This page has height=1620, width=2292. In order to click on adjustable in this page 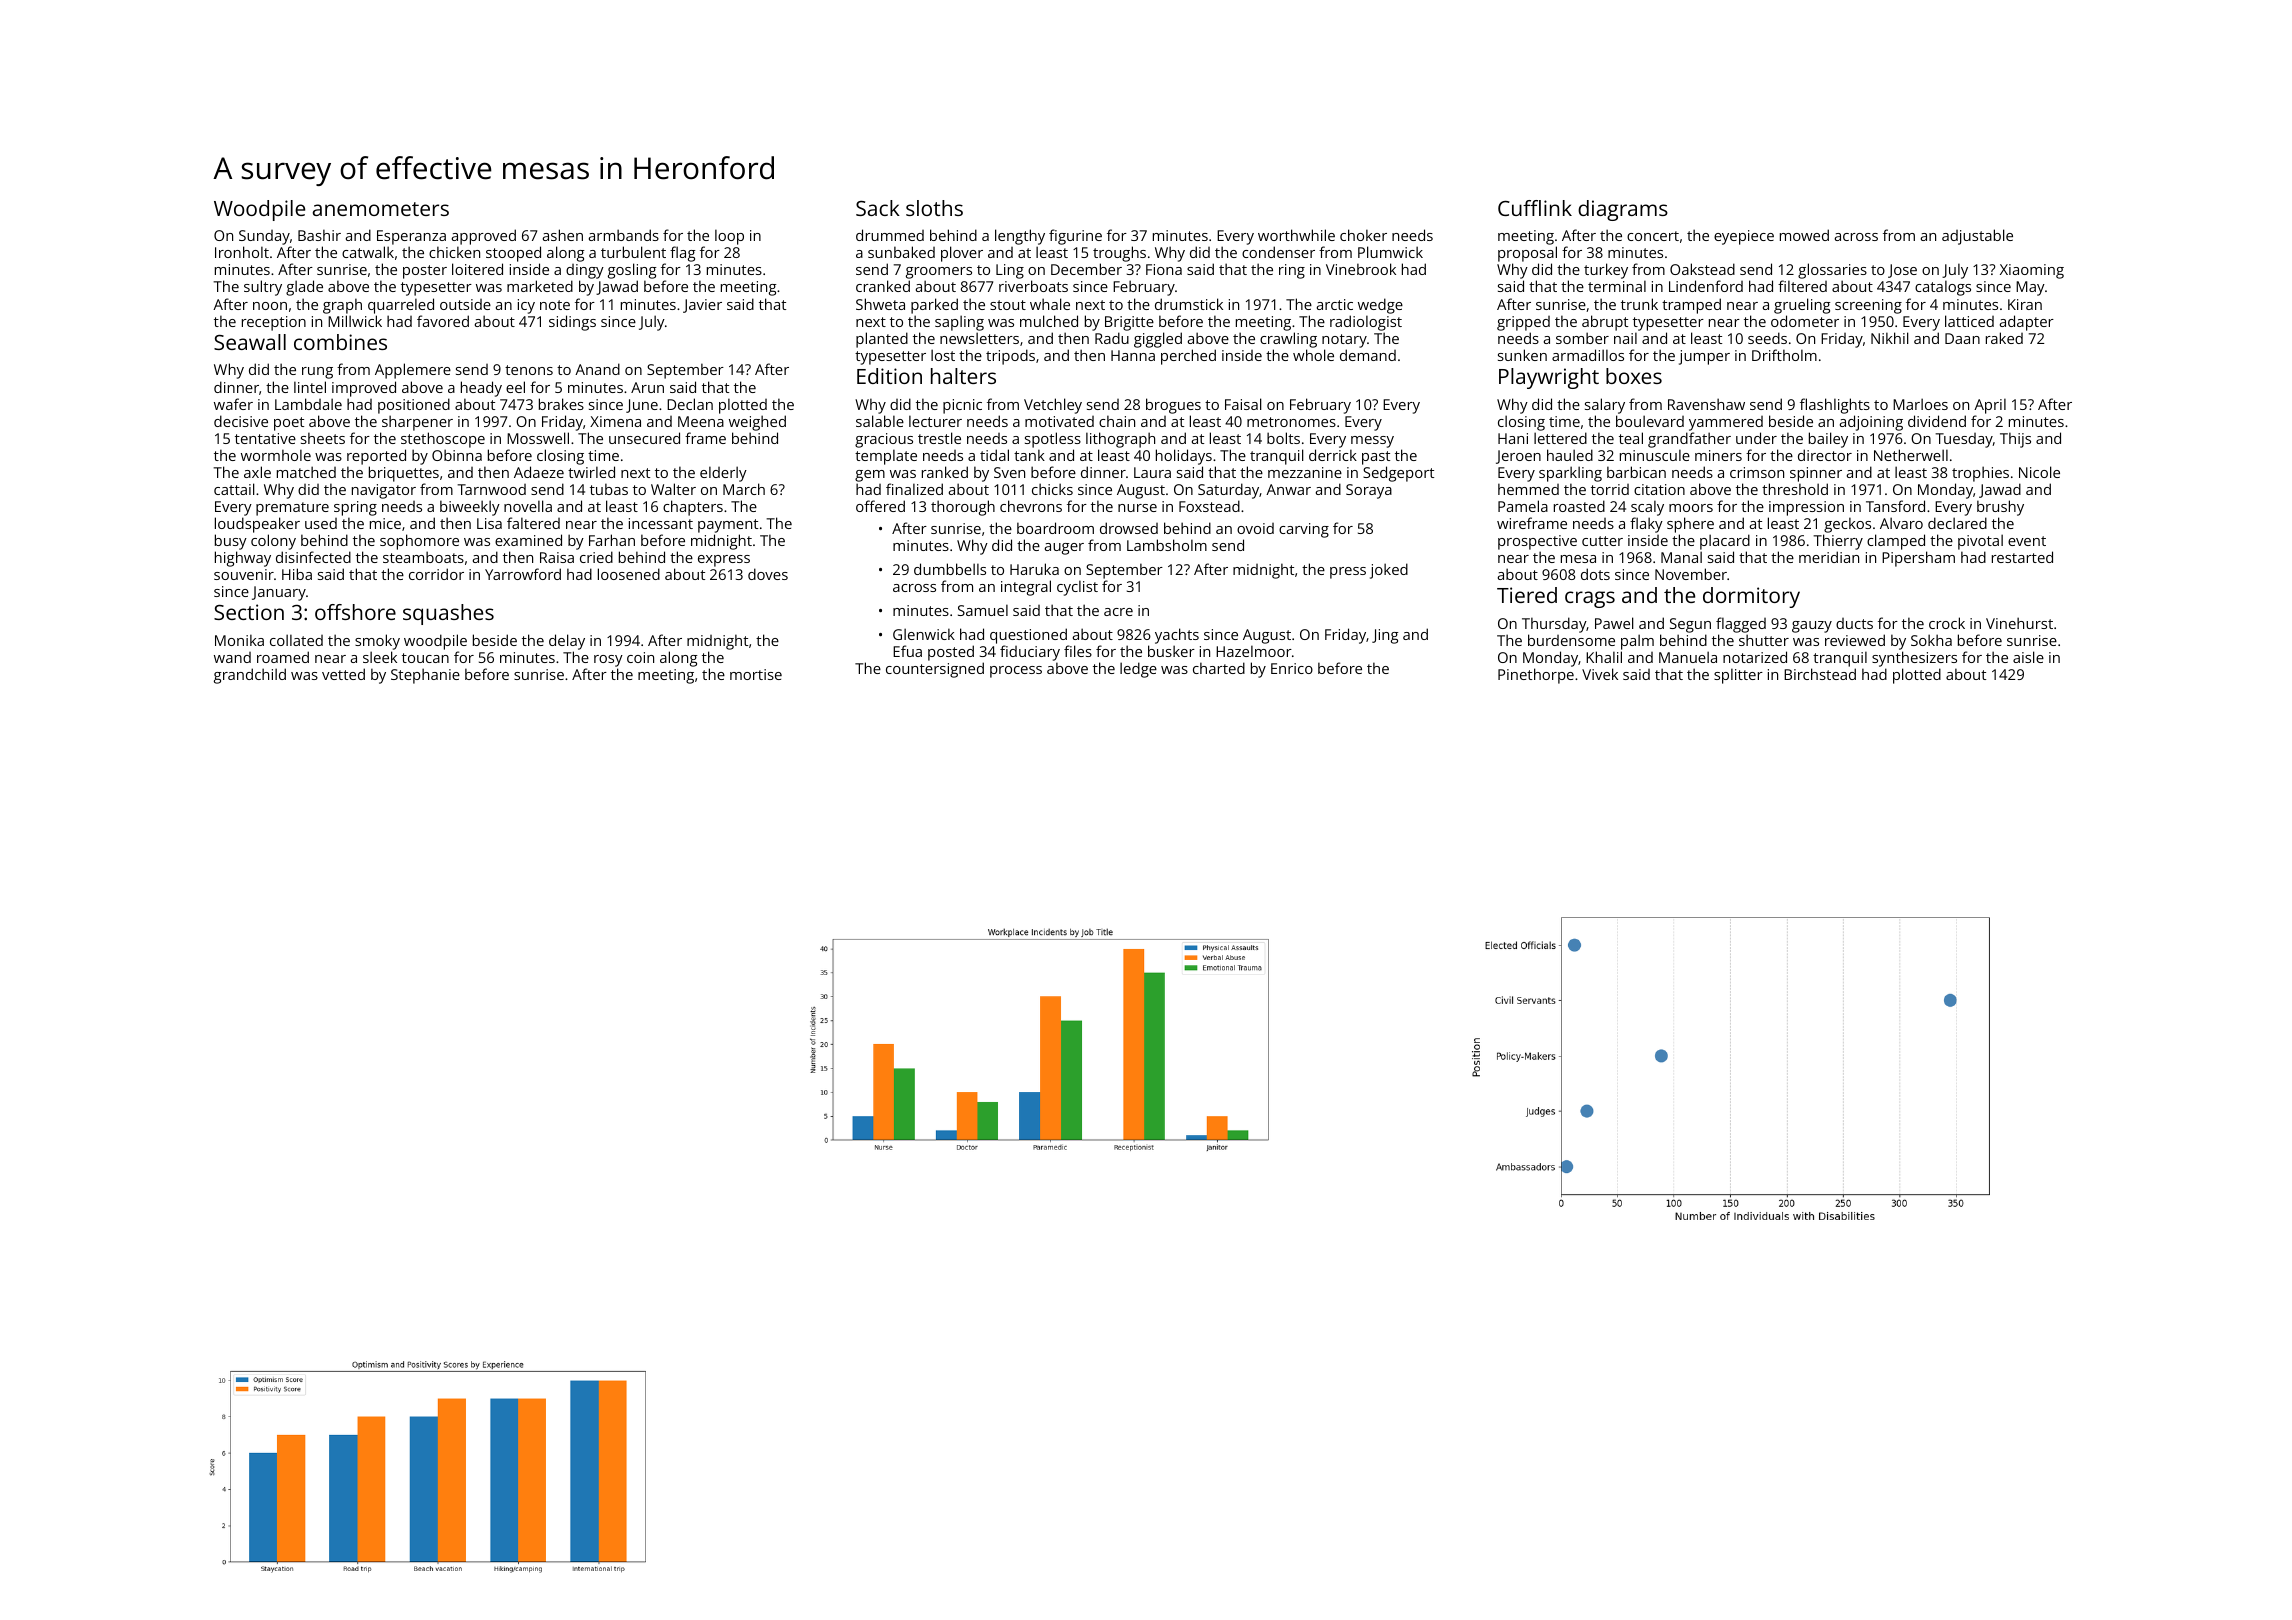, I will do `click(1977, 237)`.
